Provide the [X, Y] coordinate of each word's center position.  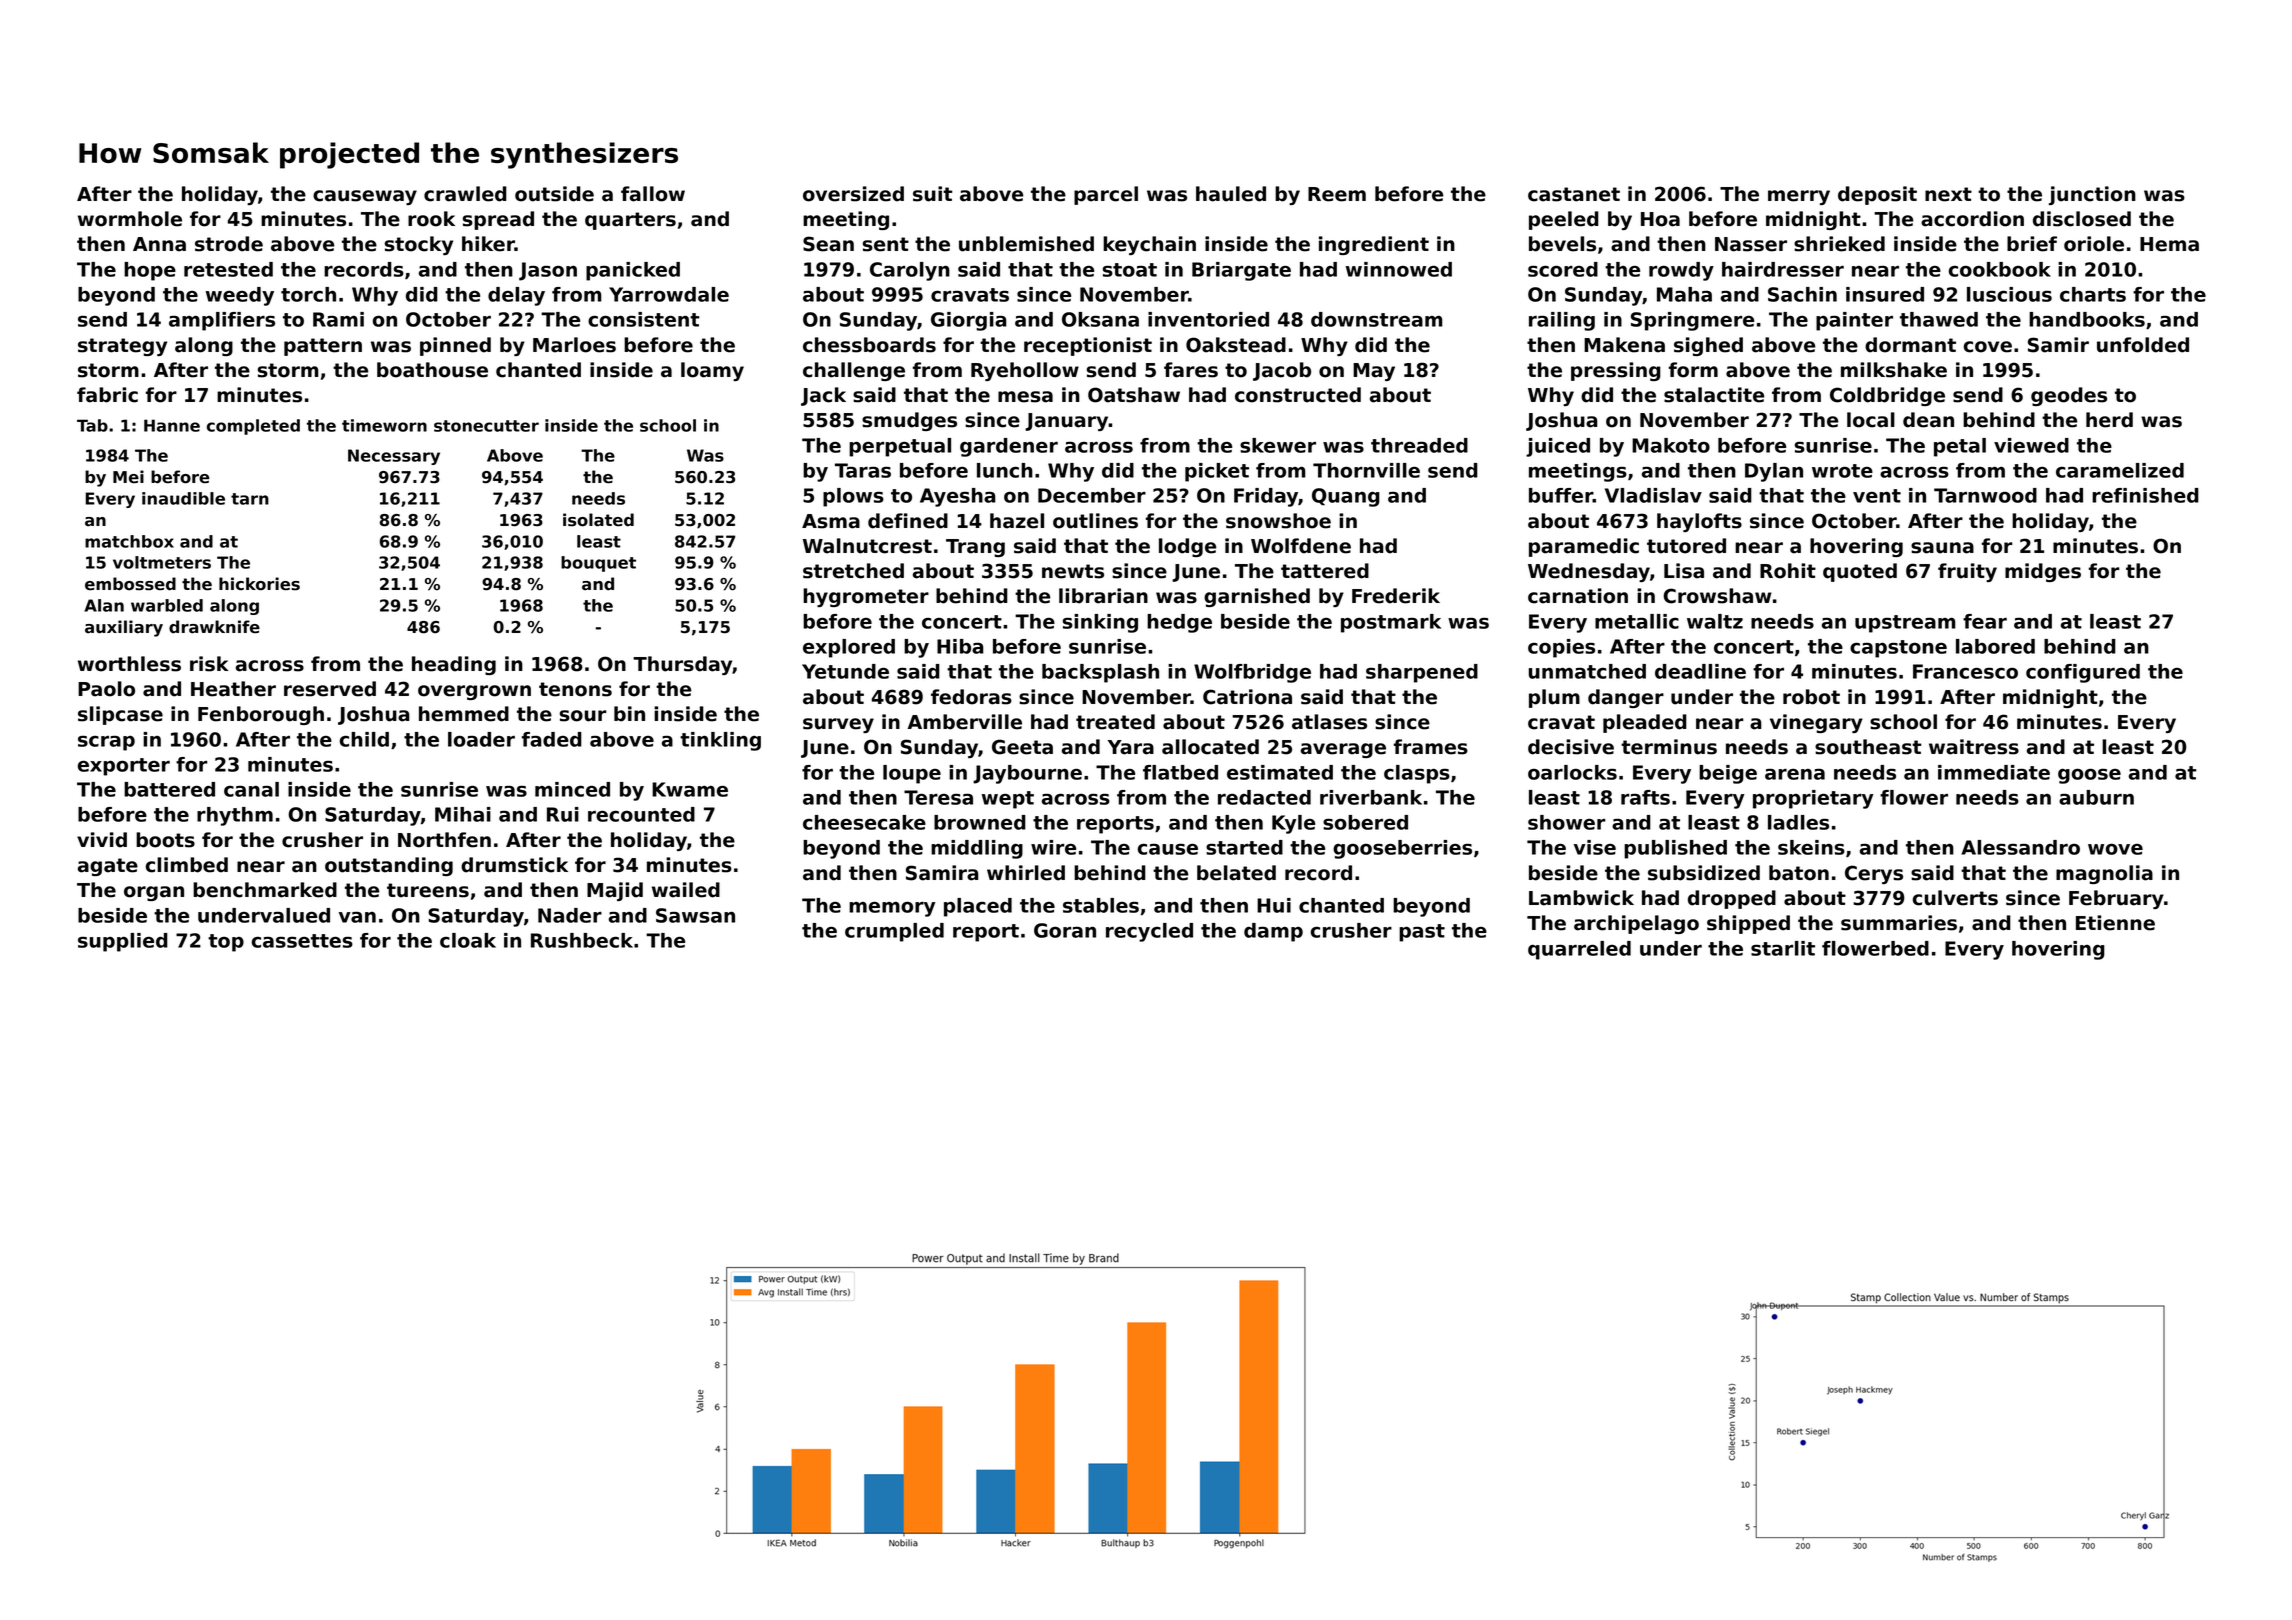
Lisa [1684, 571]
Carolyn [910, 271]
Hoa [1660, 219]
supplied [123, 942]
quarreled [1579, 950]
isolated [598, 520]
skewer [1278, 445]
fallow [653, 194]
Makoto [1671, 445]
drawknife [214, 627]
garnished [1257, 597]
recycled [1149, 932]
